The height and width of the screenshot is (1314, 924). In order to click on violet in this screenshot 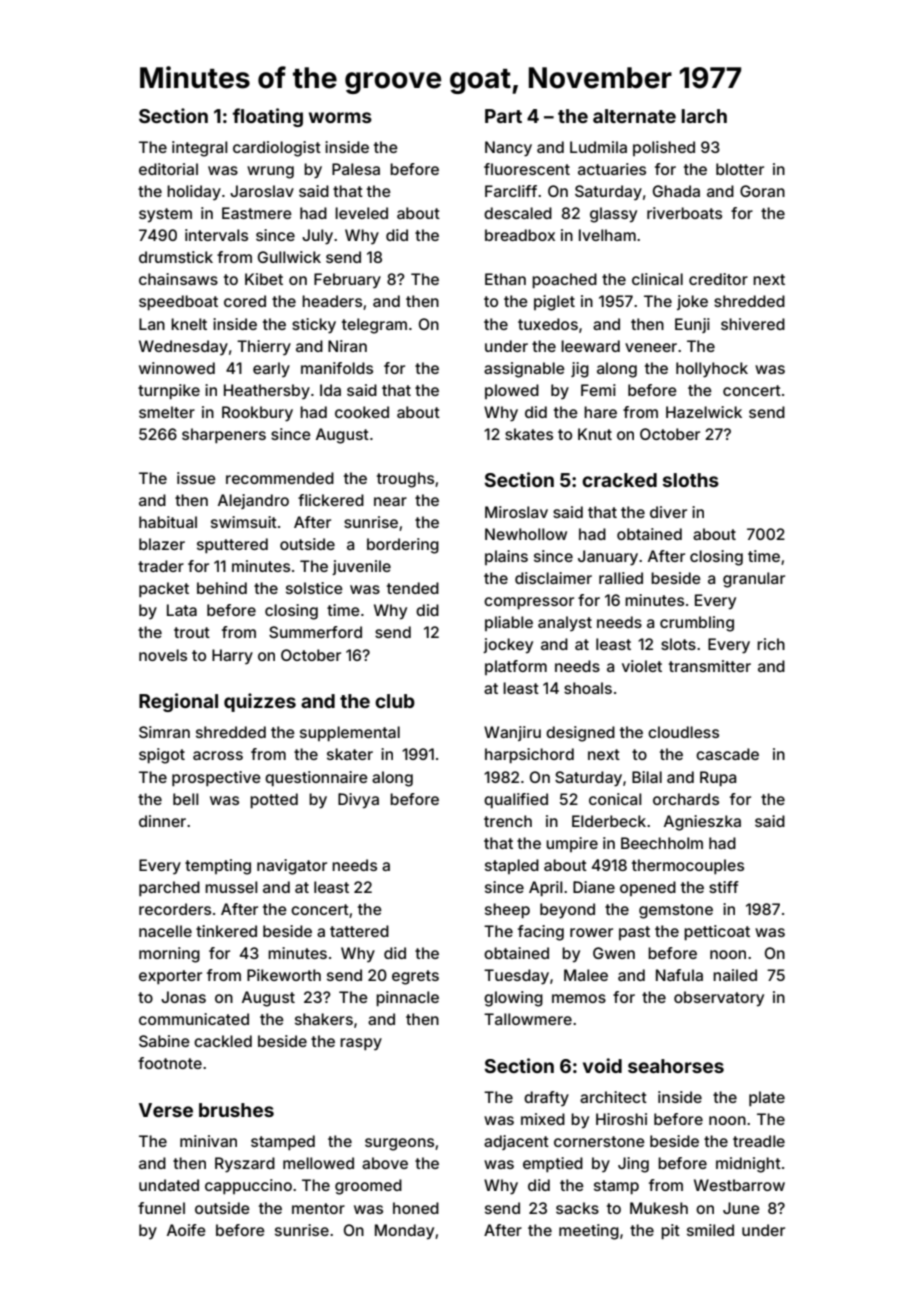, I will do `click(642, 666)`.
